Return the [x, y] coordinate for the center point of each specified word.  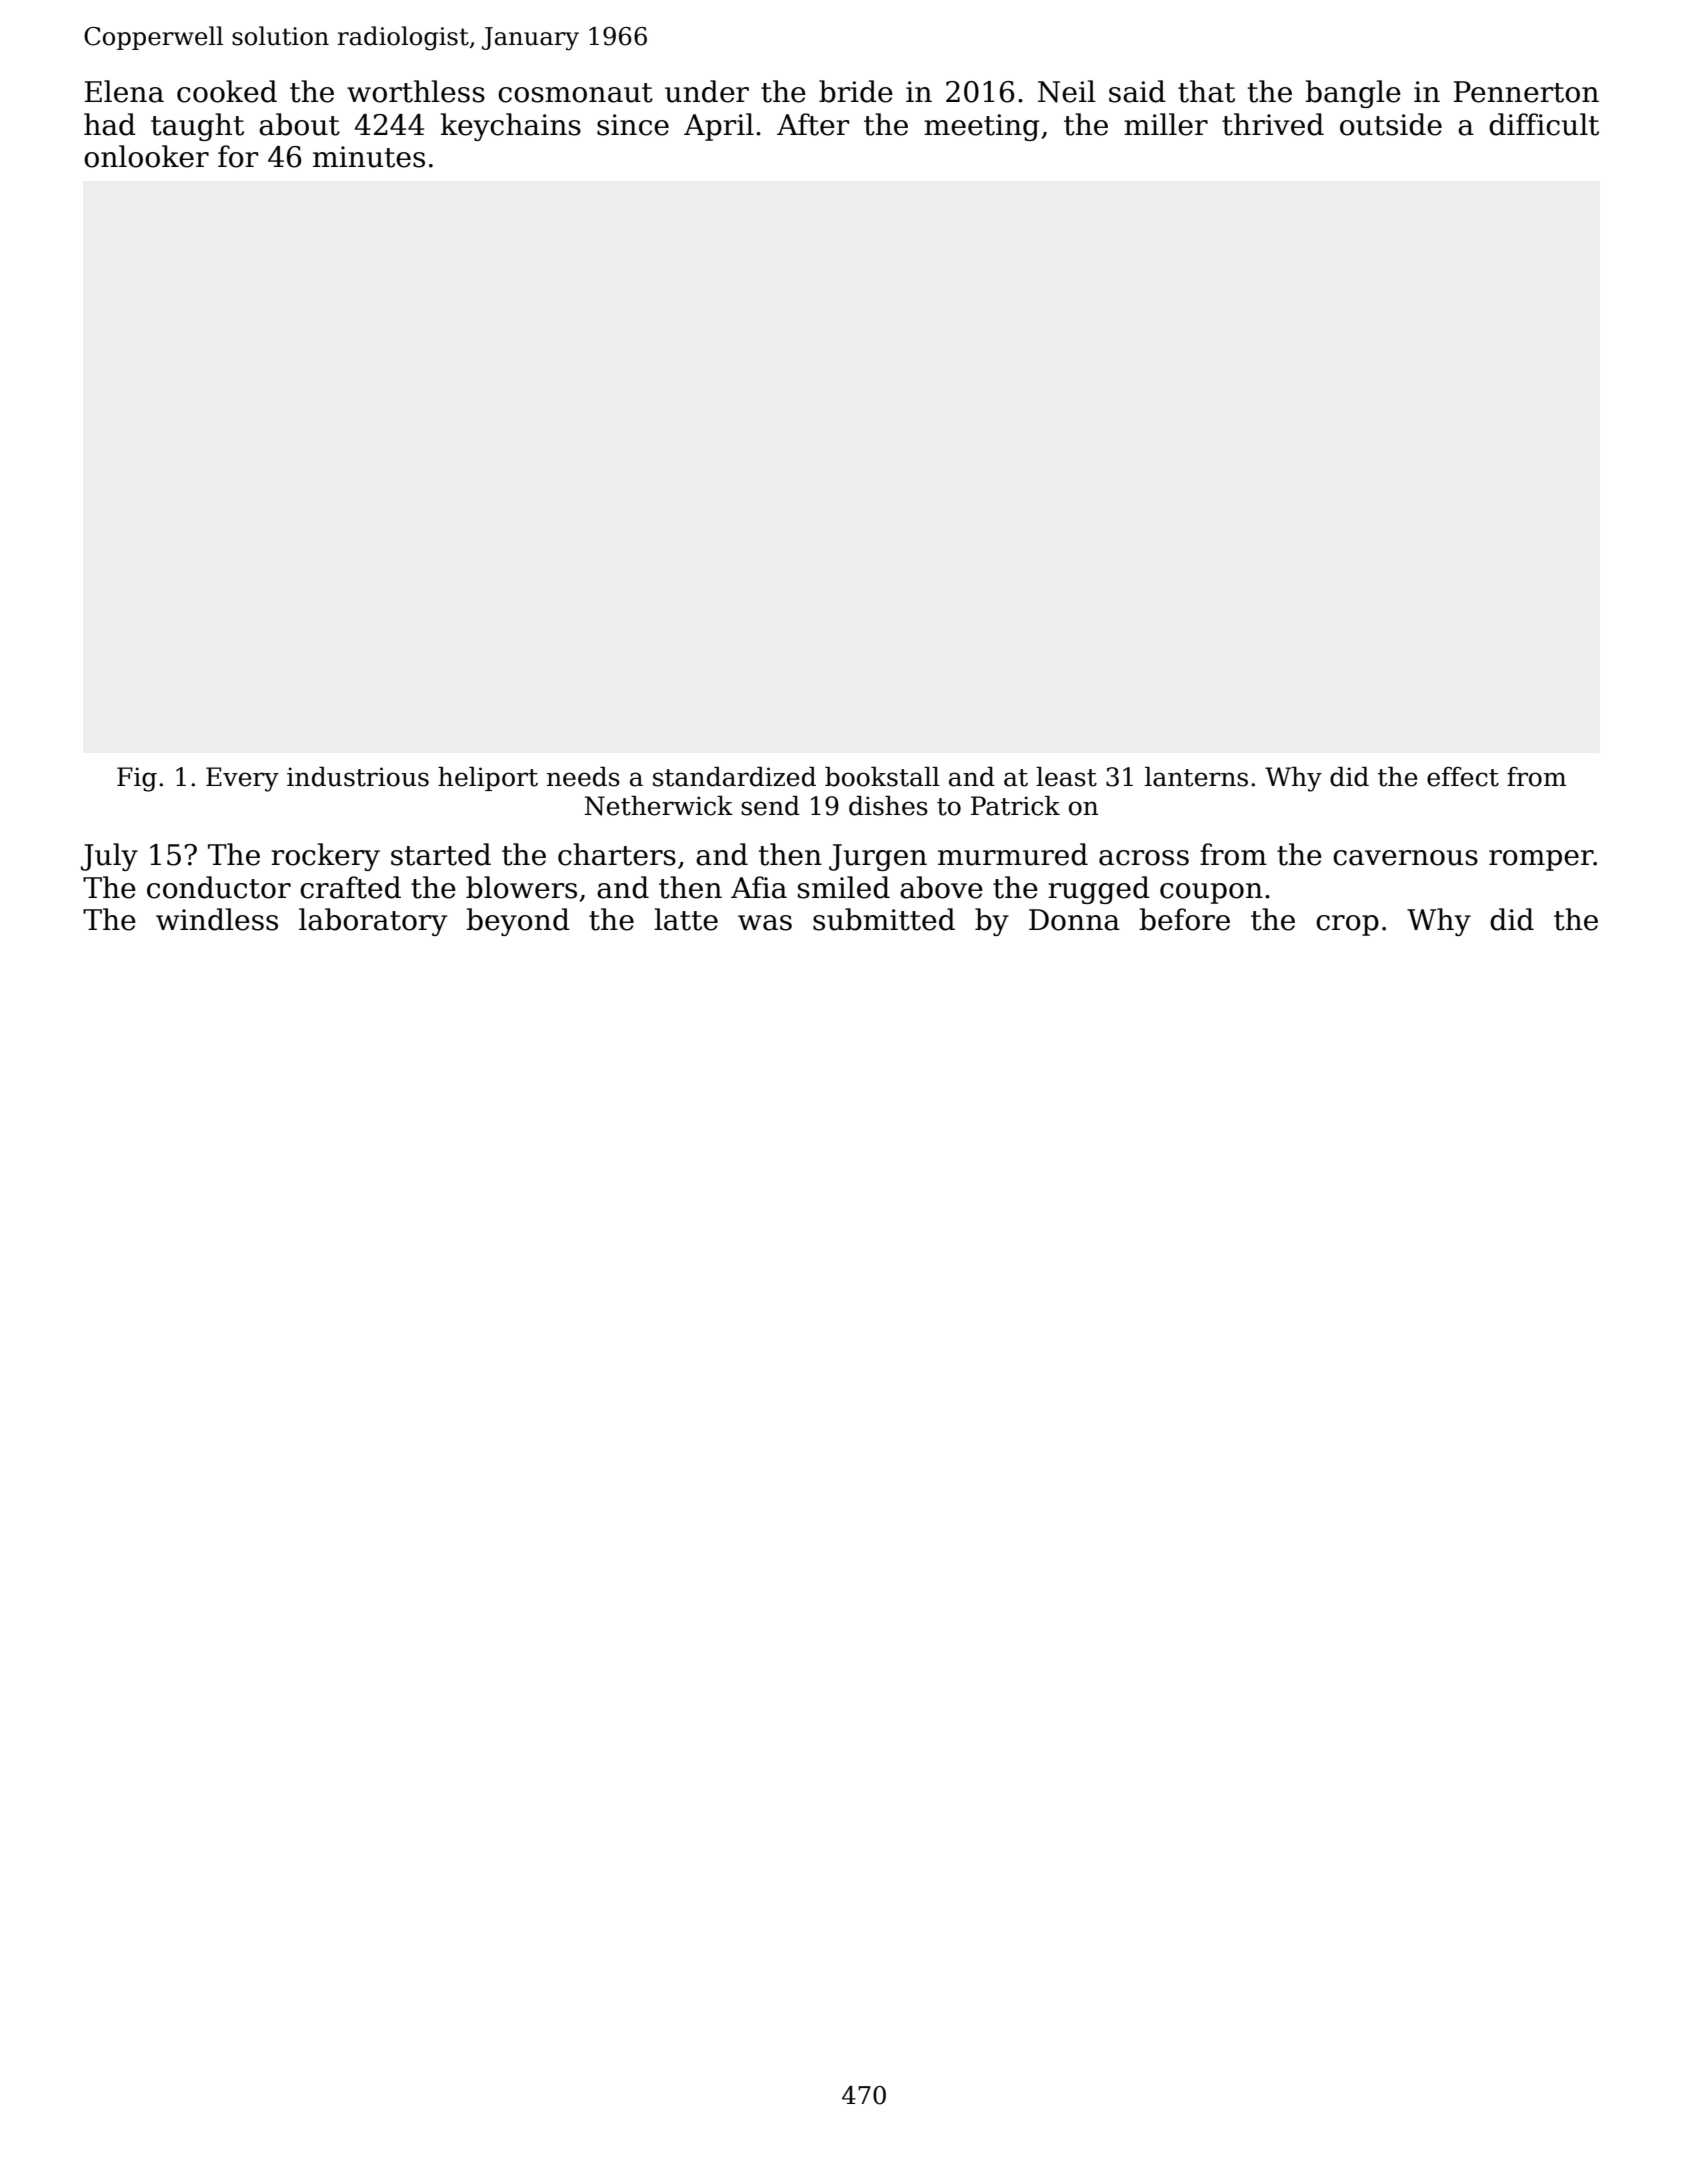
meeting [981, 127]
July [109, 857]
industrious [358, 777]
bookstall [882, 777]
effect [1463, 777]
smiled [844, 887]
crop [1347, 925]
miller [1166, 124]
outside [1391, 124]
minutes [369, 157]
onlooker [146, 156]
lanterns [1196, 777]
